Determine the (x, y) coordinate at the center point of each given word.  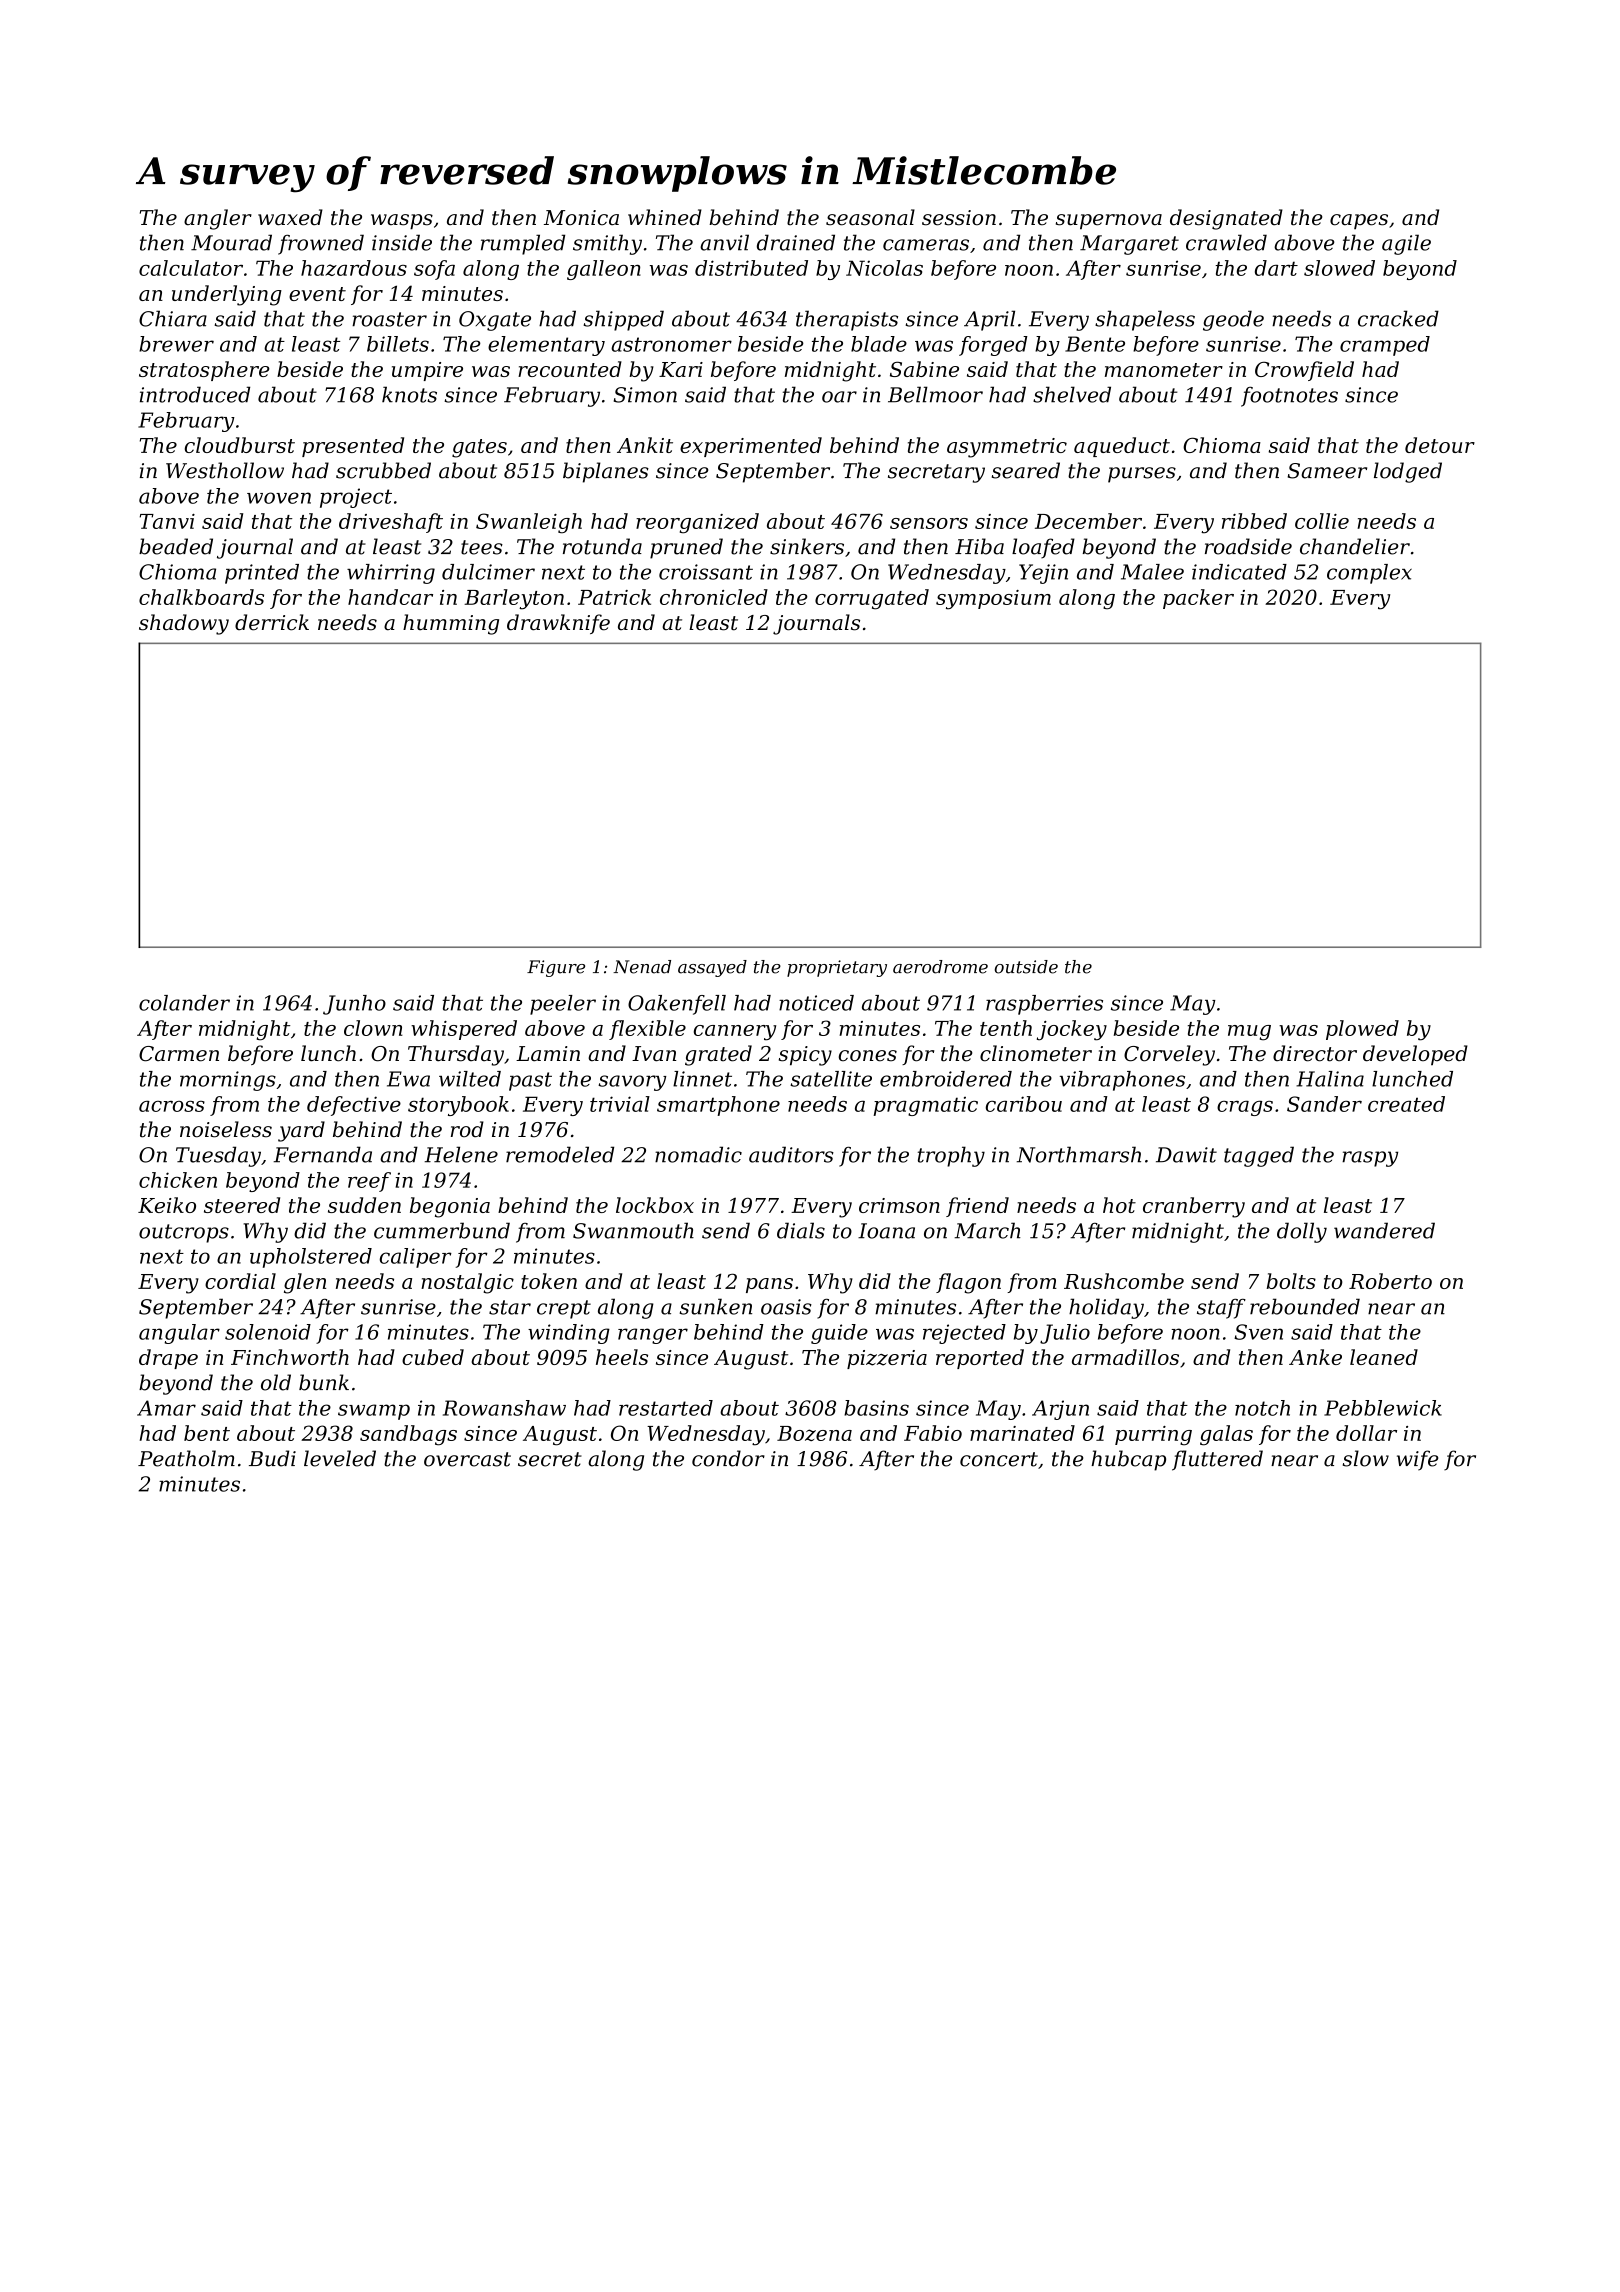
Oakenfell (677, 1005)
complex (1369, 574)
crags (1245, 1108)
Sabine (924, 369)
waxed (290, 217)
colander (184, 1003)
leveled (340, 1458)
